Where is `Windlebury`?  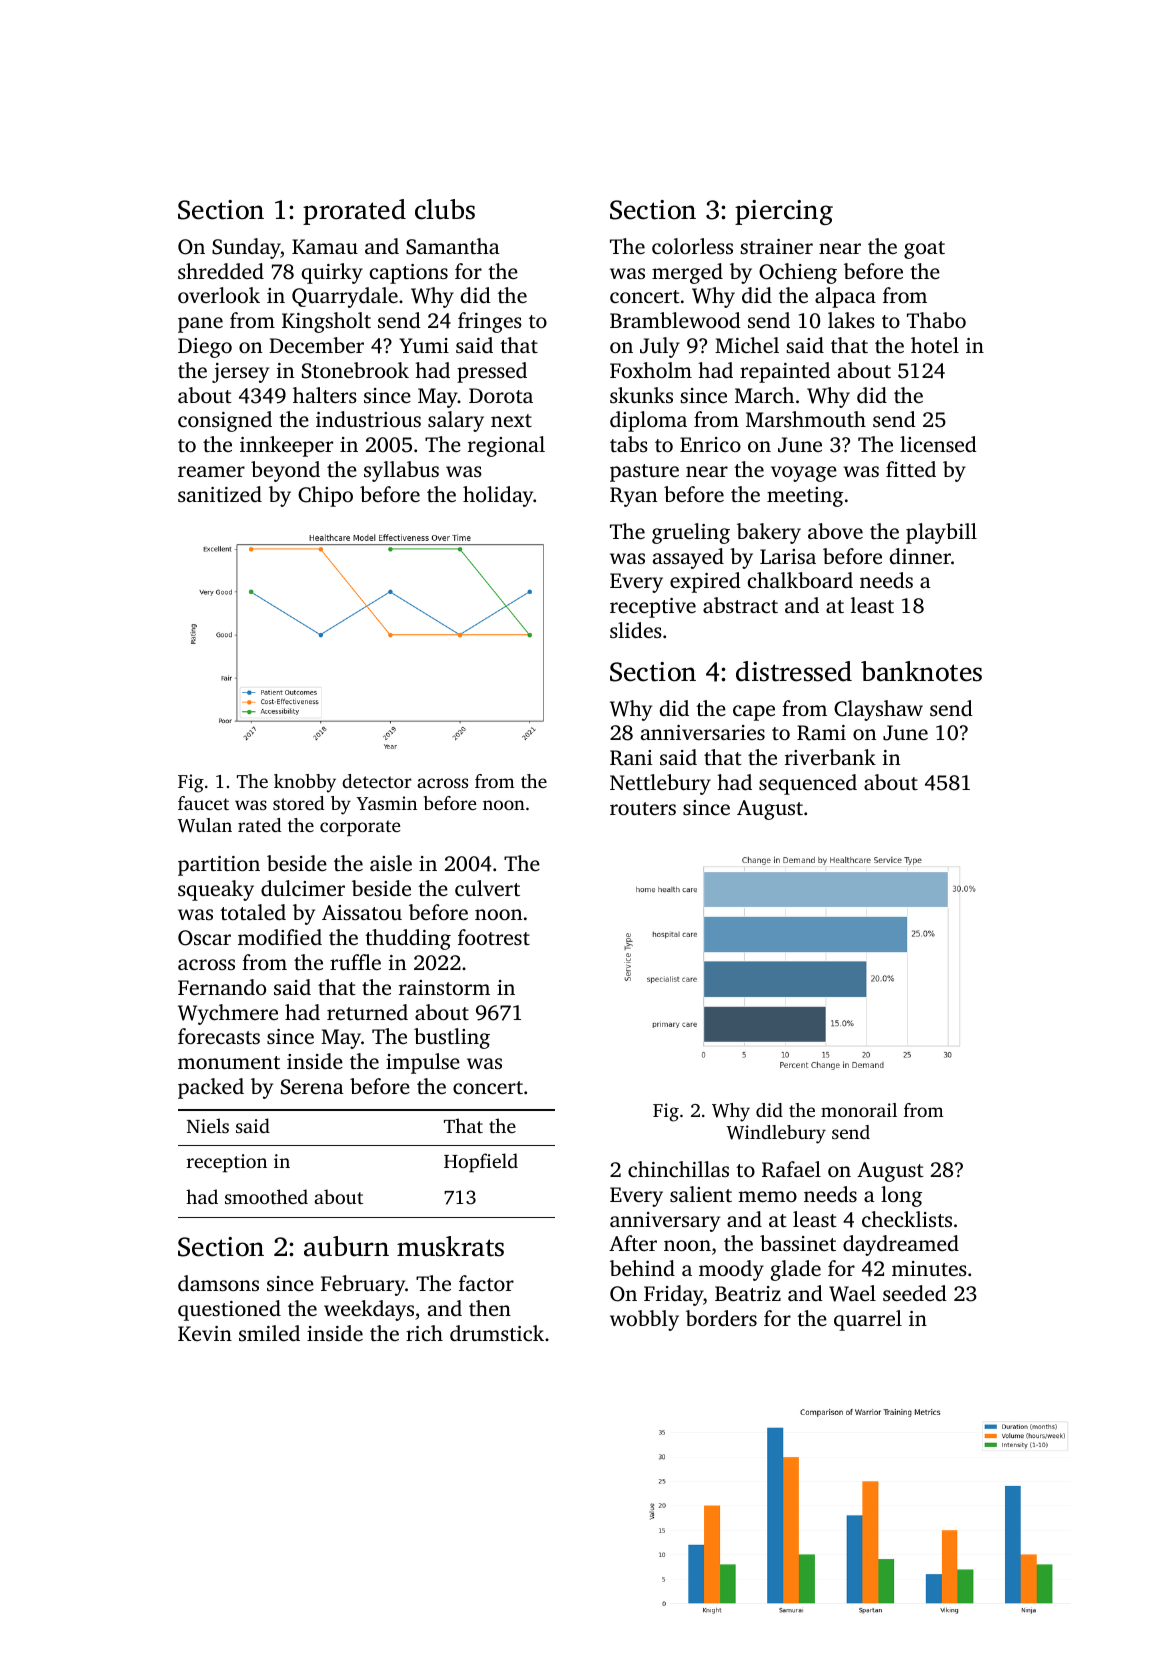 Windlebury is located at coordinates (776, 1134).
